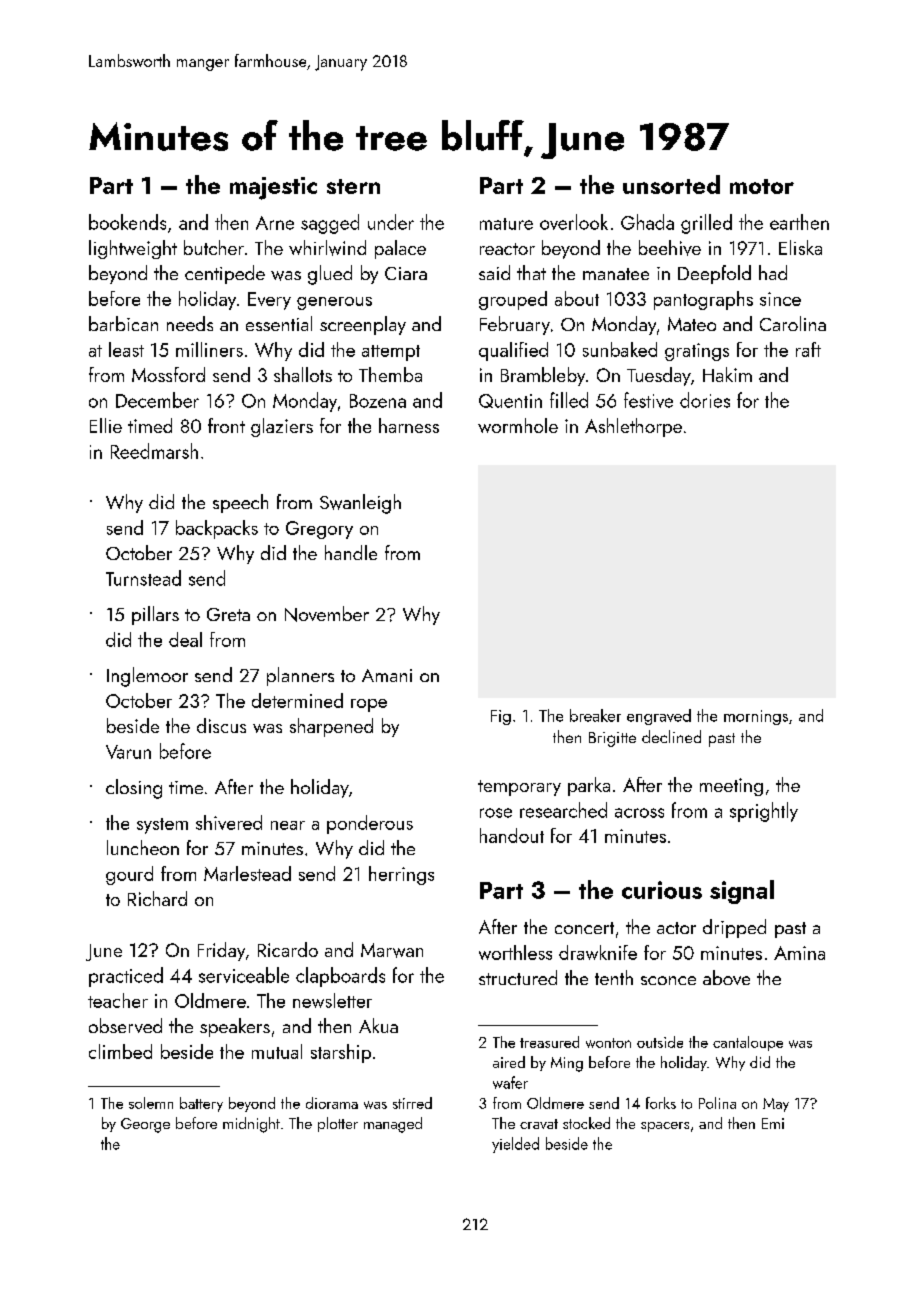 Image resolution: width=924 pixels, height=1311 pixels. Describe the element at coordinates (133, 249) in the screenshot. I see `lightweight` at that location.
